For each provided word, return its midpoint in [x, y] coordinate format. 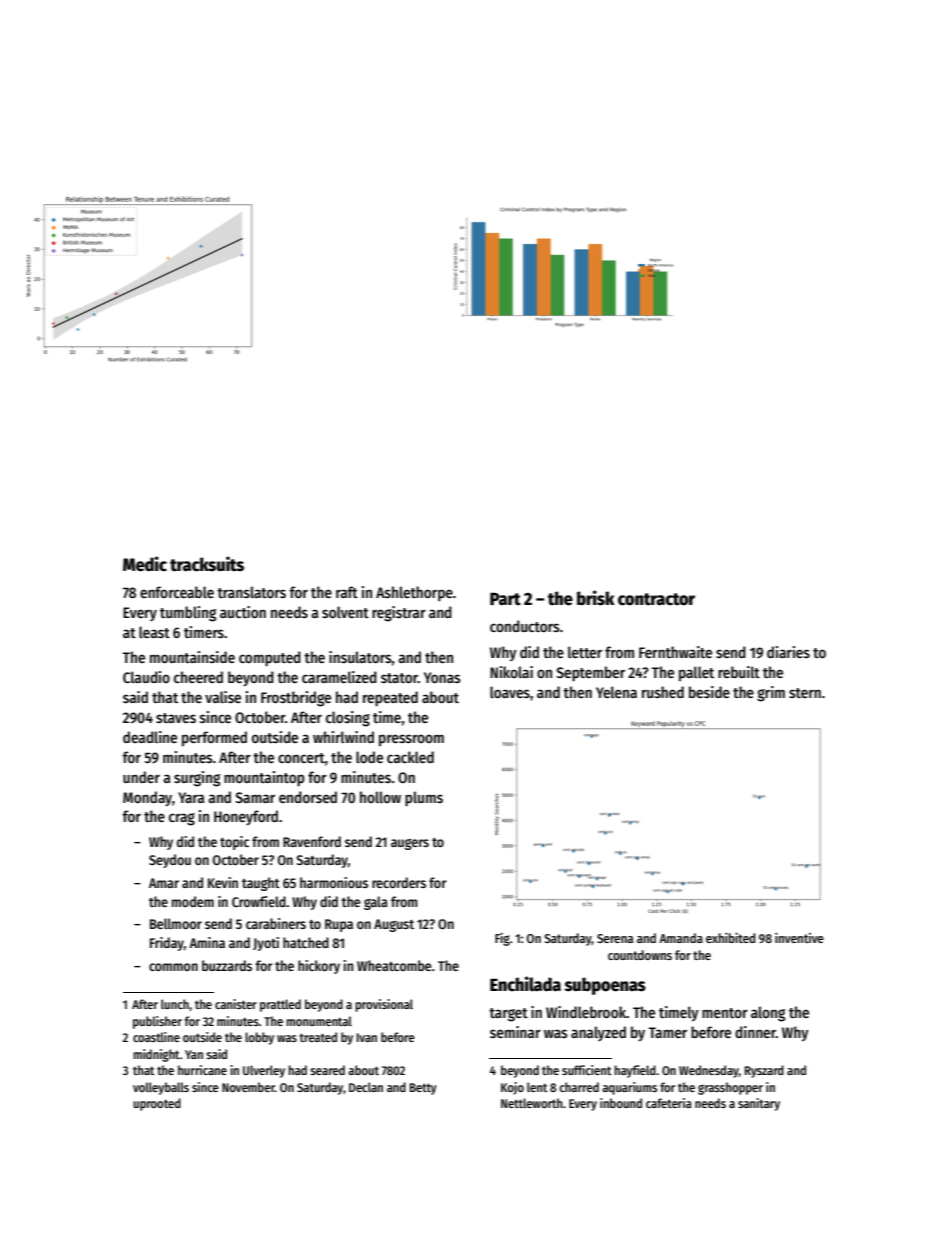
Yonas [442, 677]
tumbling [188, 614]
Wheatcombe [394, 965]
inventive [799, 938]
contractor [656, 599]
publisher [157, 1022]
